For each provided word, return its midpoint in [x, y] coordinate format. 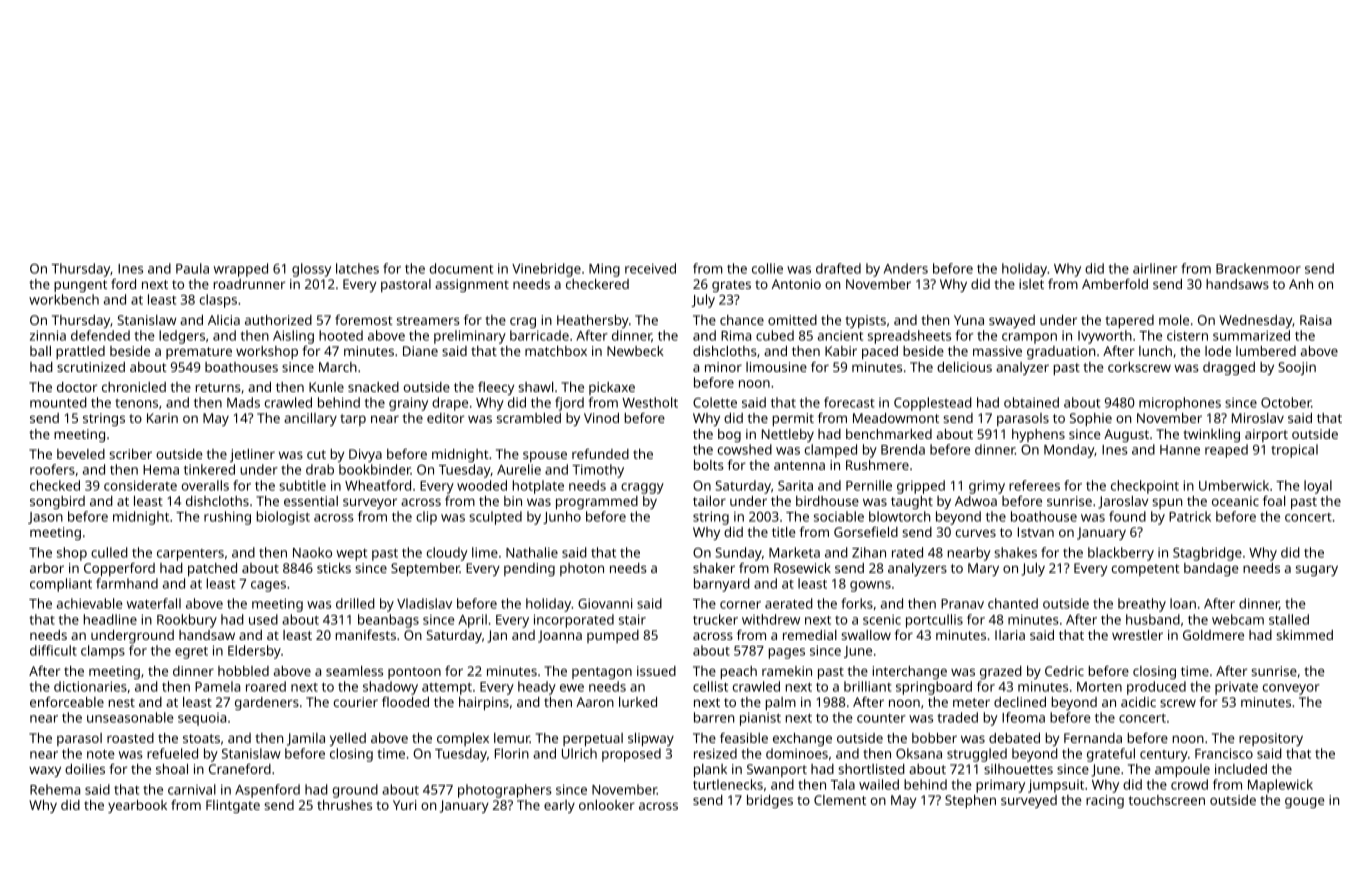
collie [767, 268]
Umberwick [1234, 485]
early [559, 806]
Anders [906, 268]
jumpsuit [1056, 786]
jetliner [252, 455]
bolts [709, 465]
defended [100, 335]
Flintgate [233, 806]
